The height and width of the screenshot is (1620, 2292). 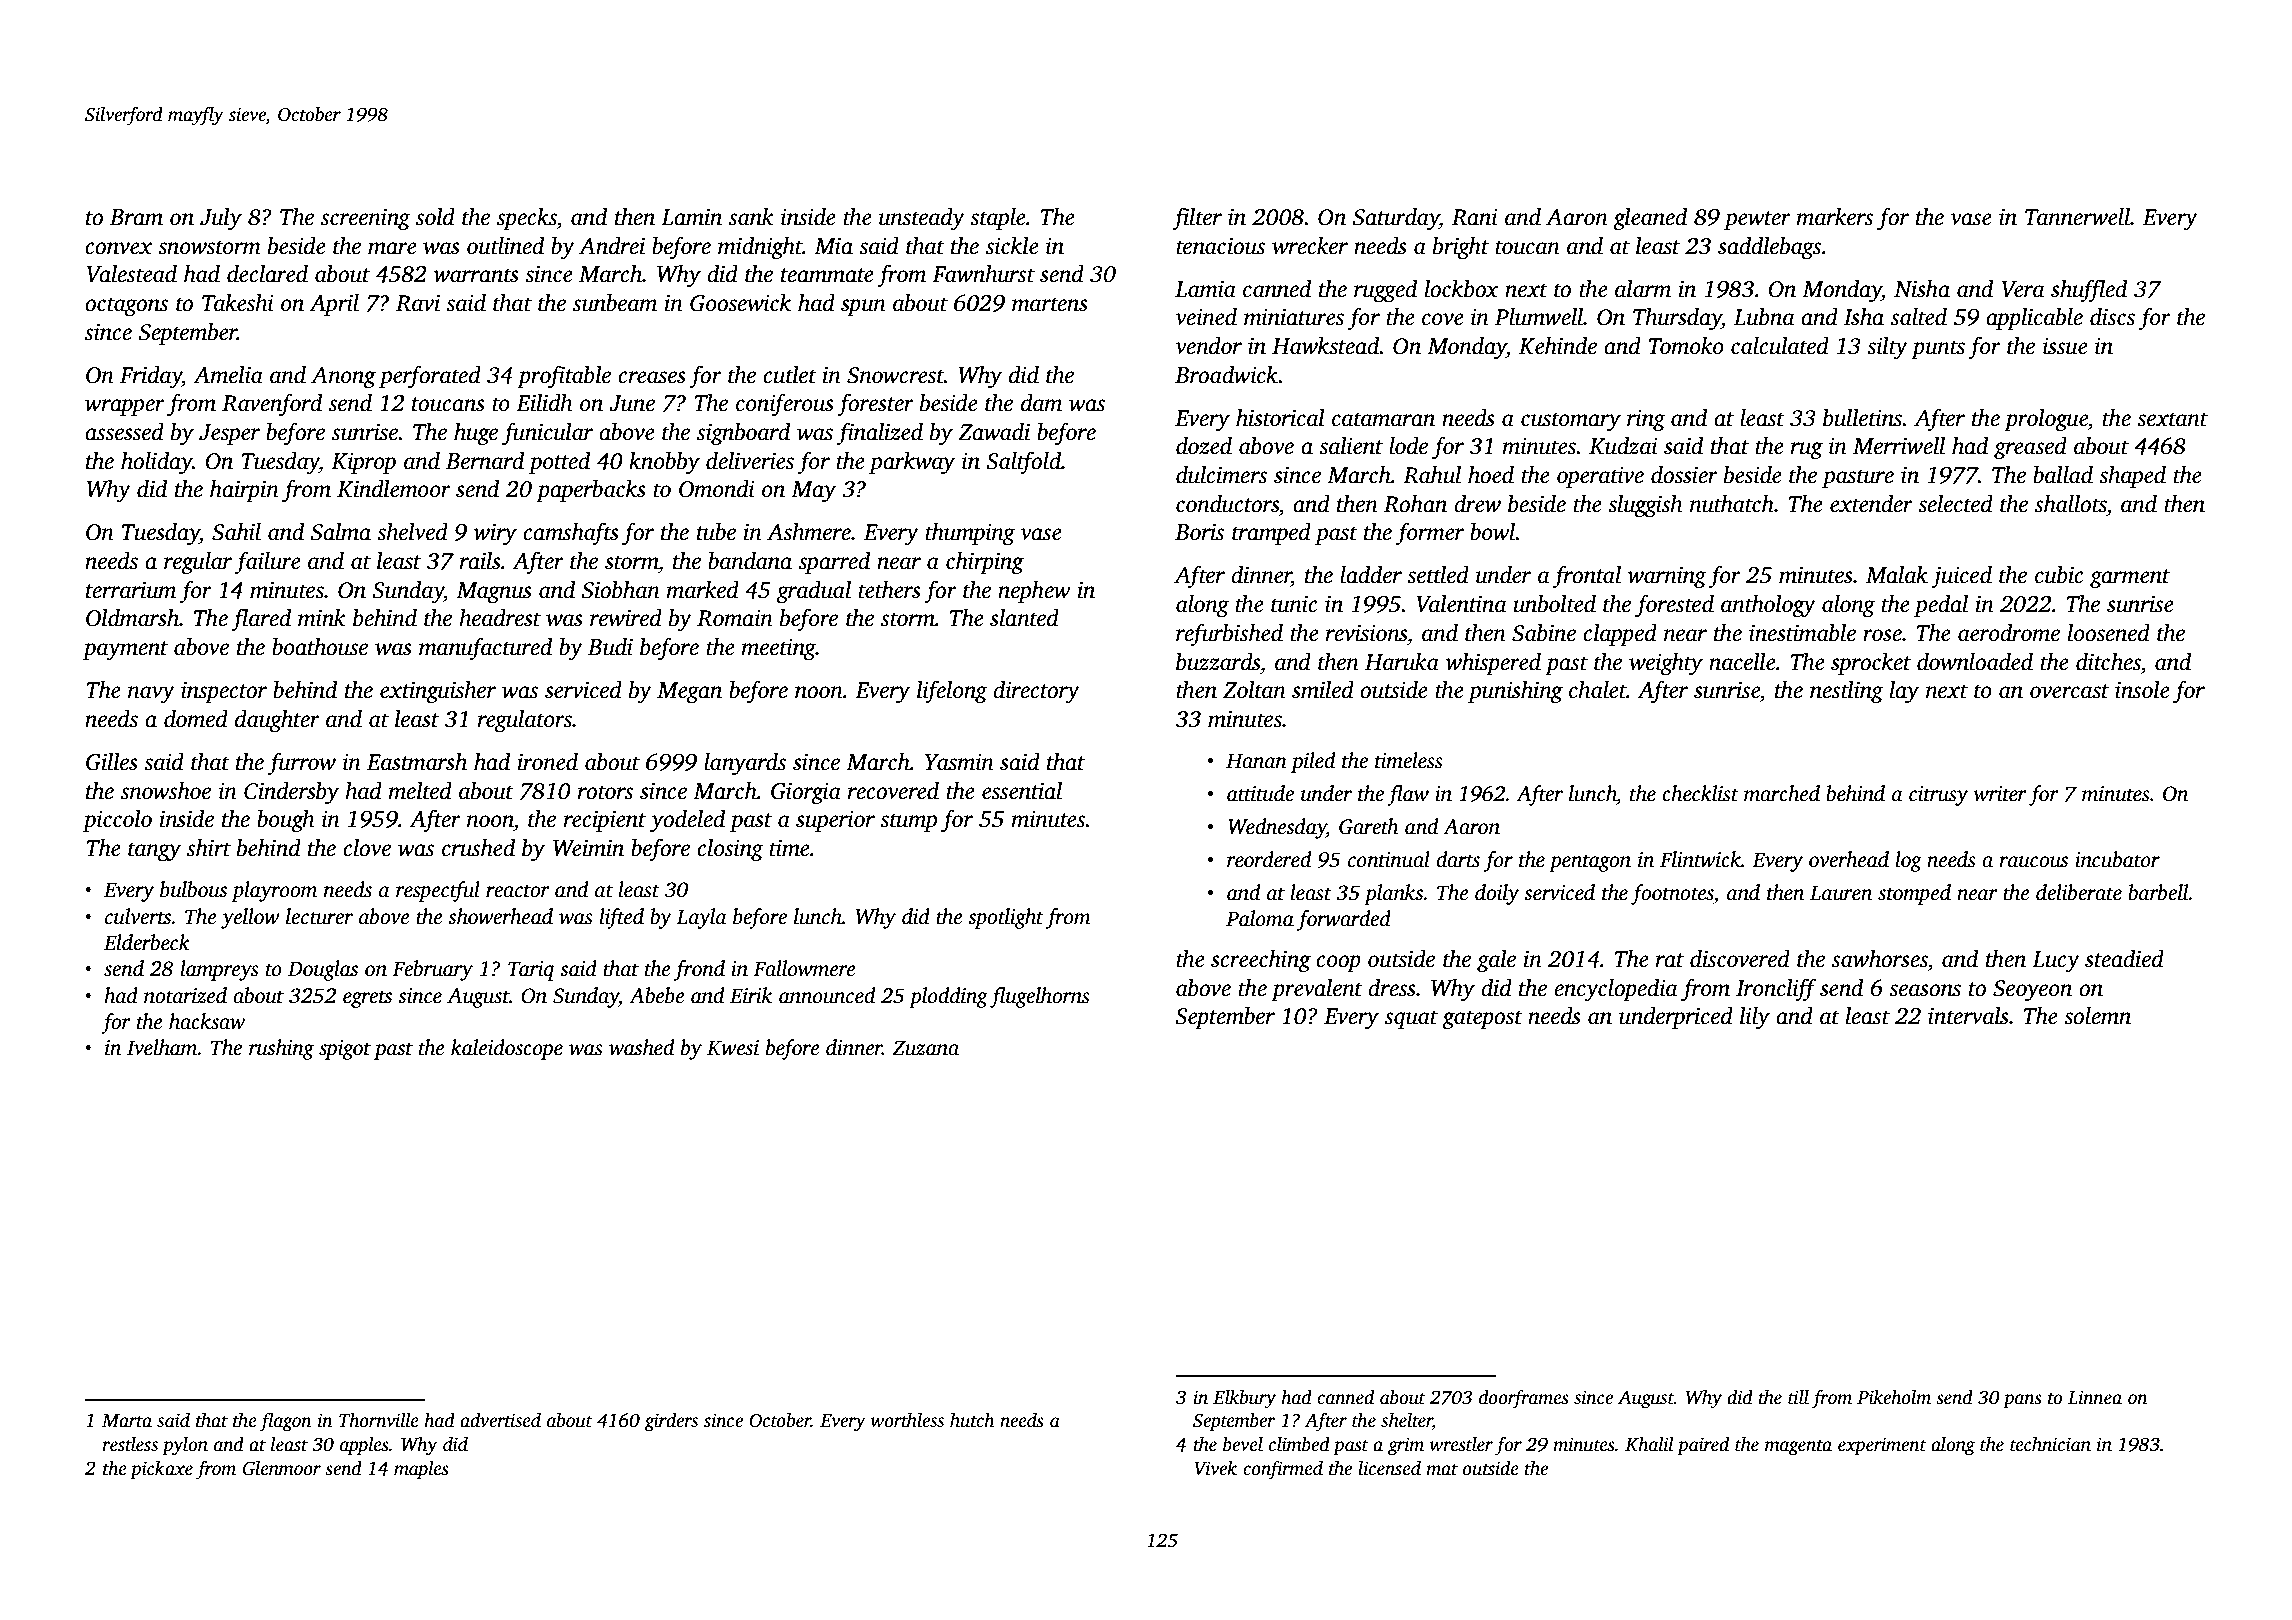 What do you see at coordinates (2050, 1444) in the screenshot?
I see `technician` at bounding box center [2050, 1444].
